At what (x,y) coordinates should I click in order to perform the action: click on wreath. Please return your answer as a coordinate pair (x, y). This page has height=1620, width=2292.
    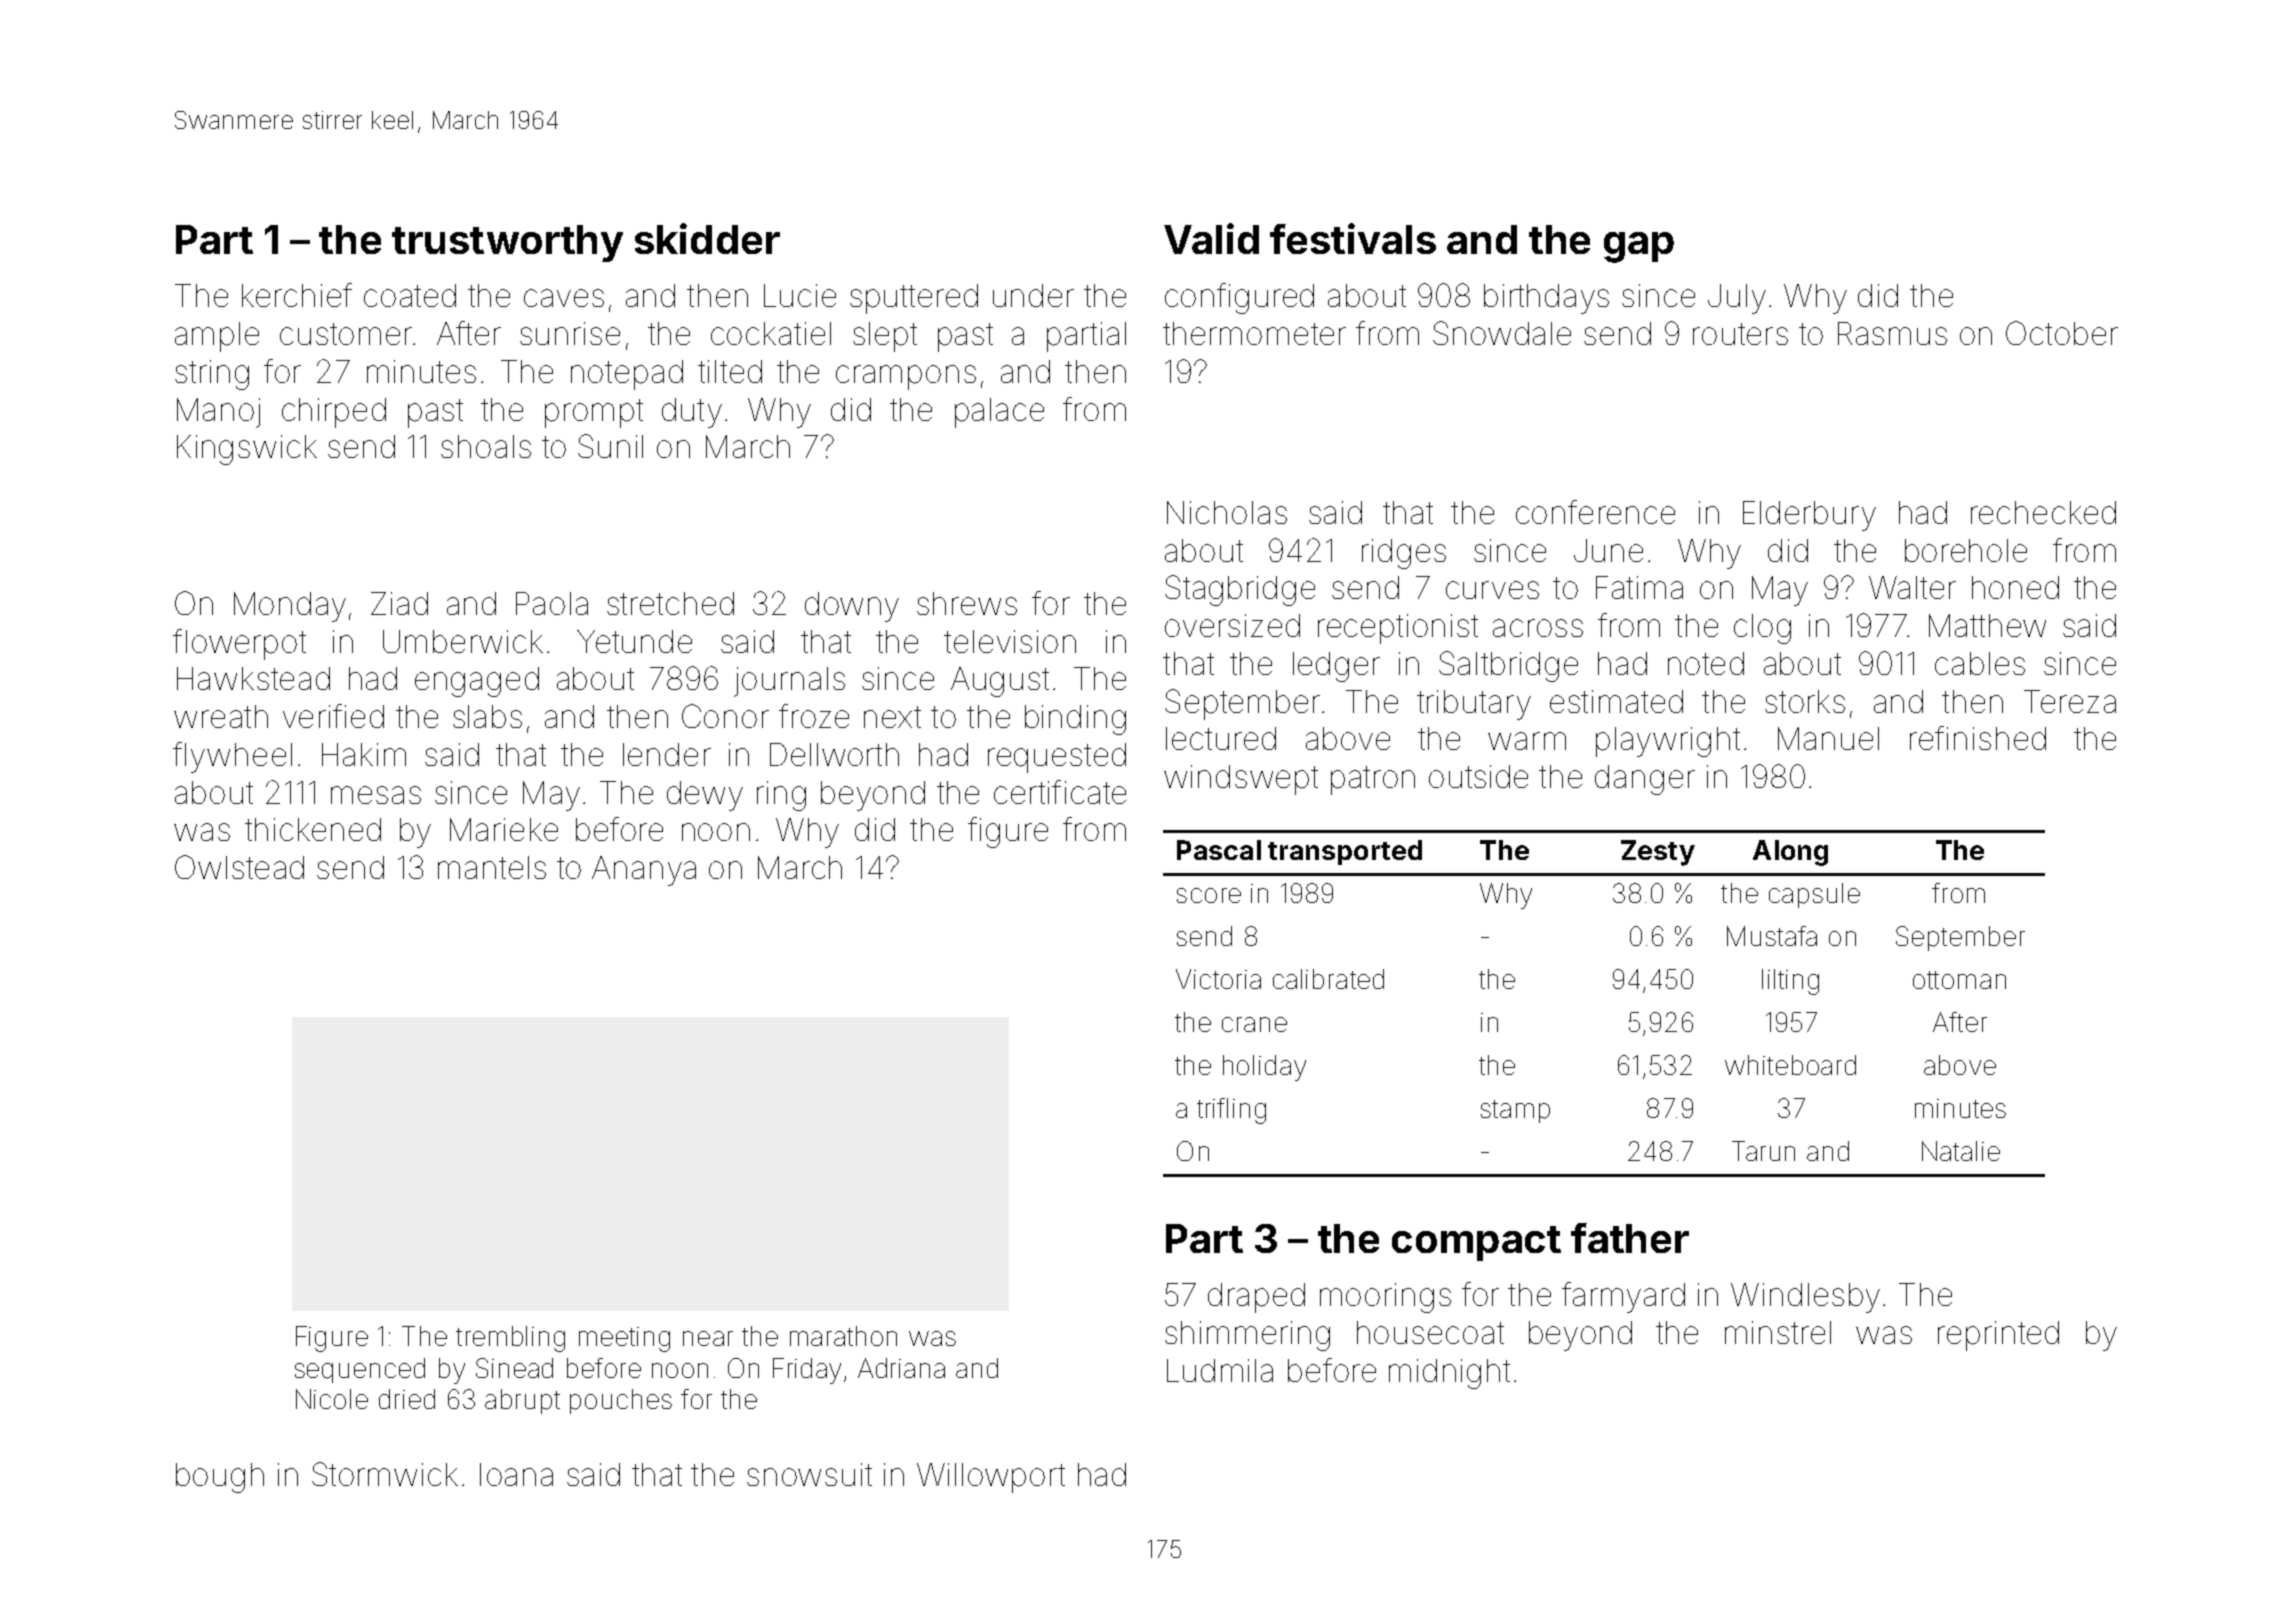
    Looking at the image, I should click on (221, 716).
